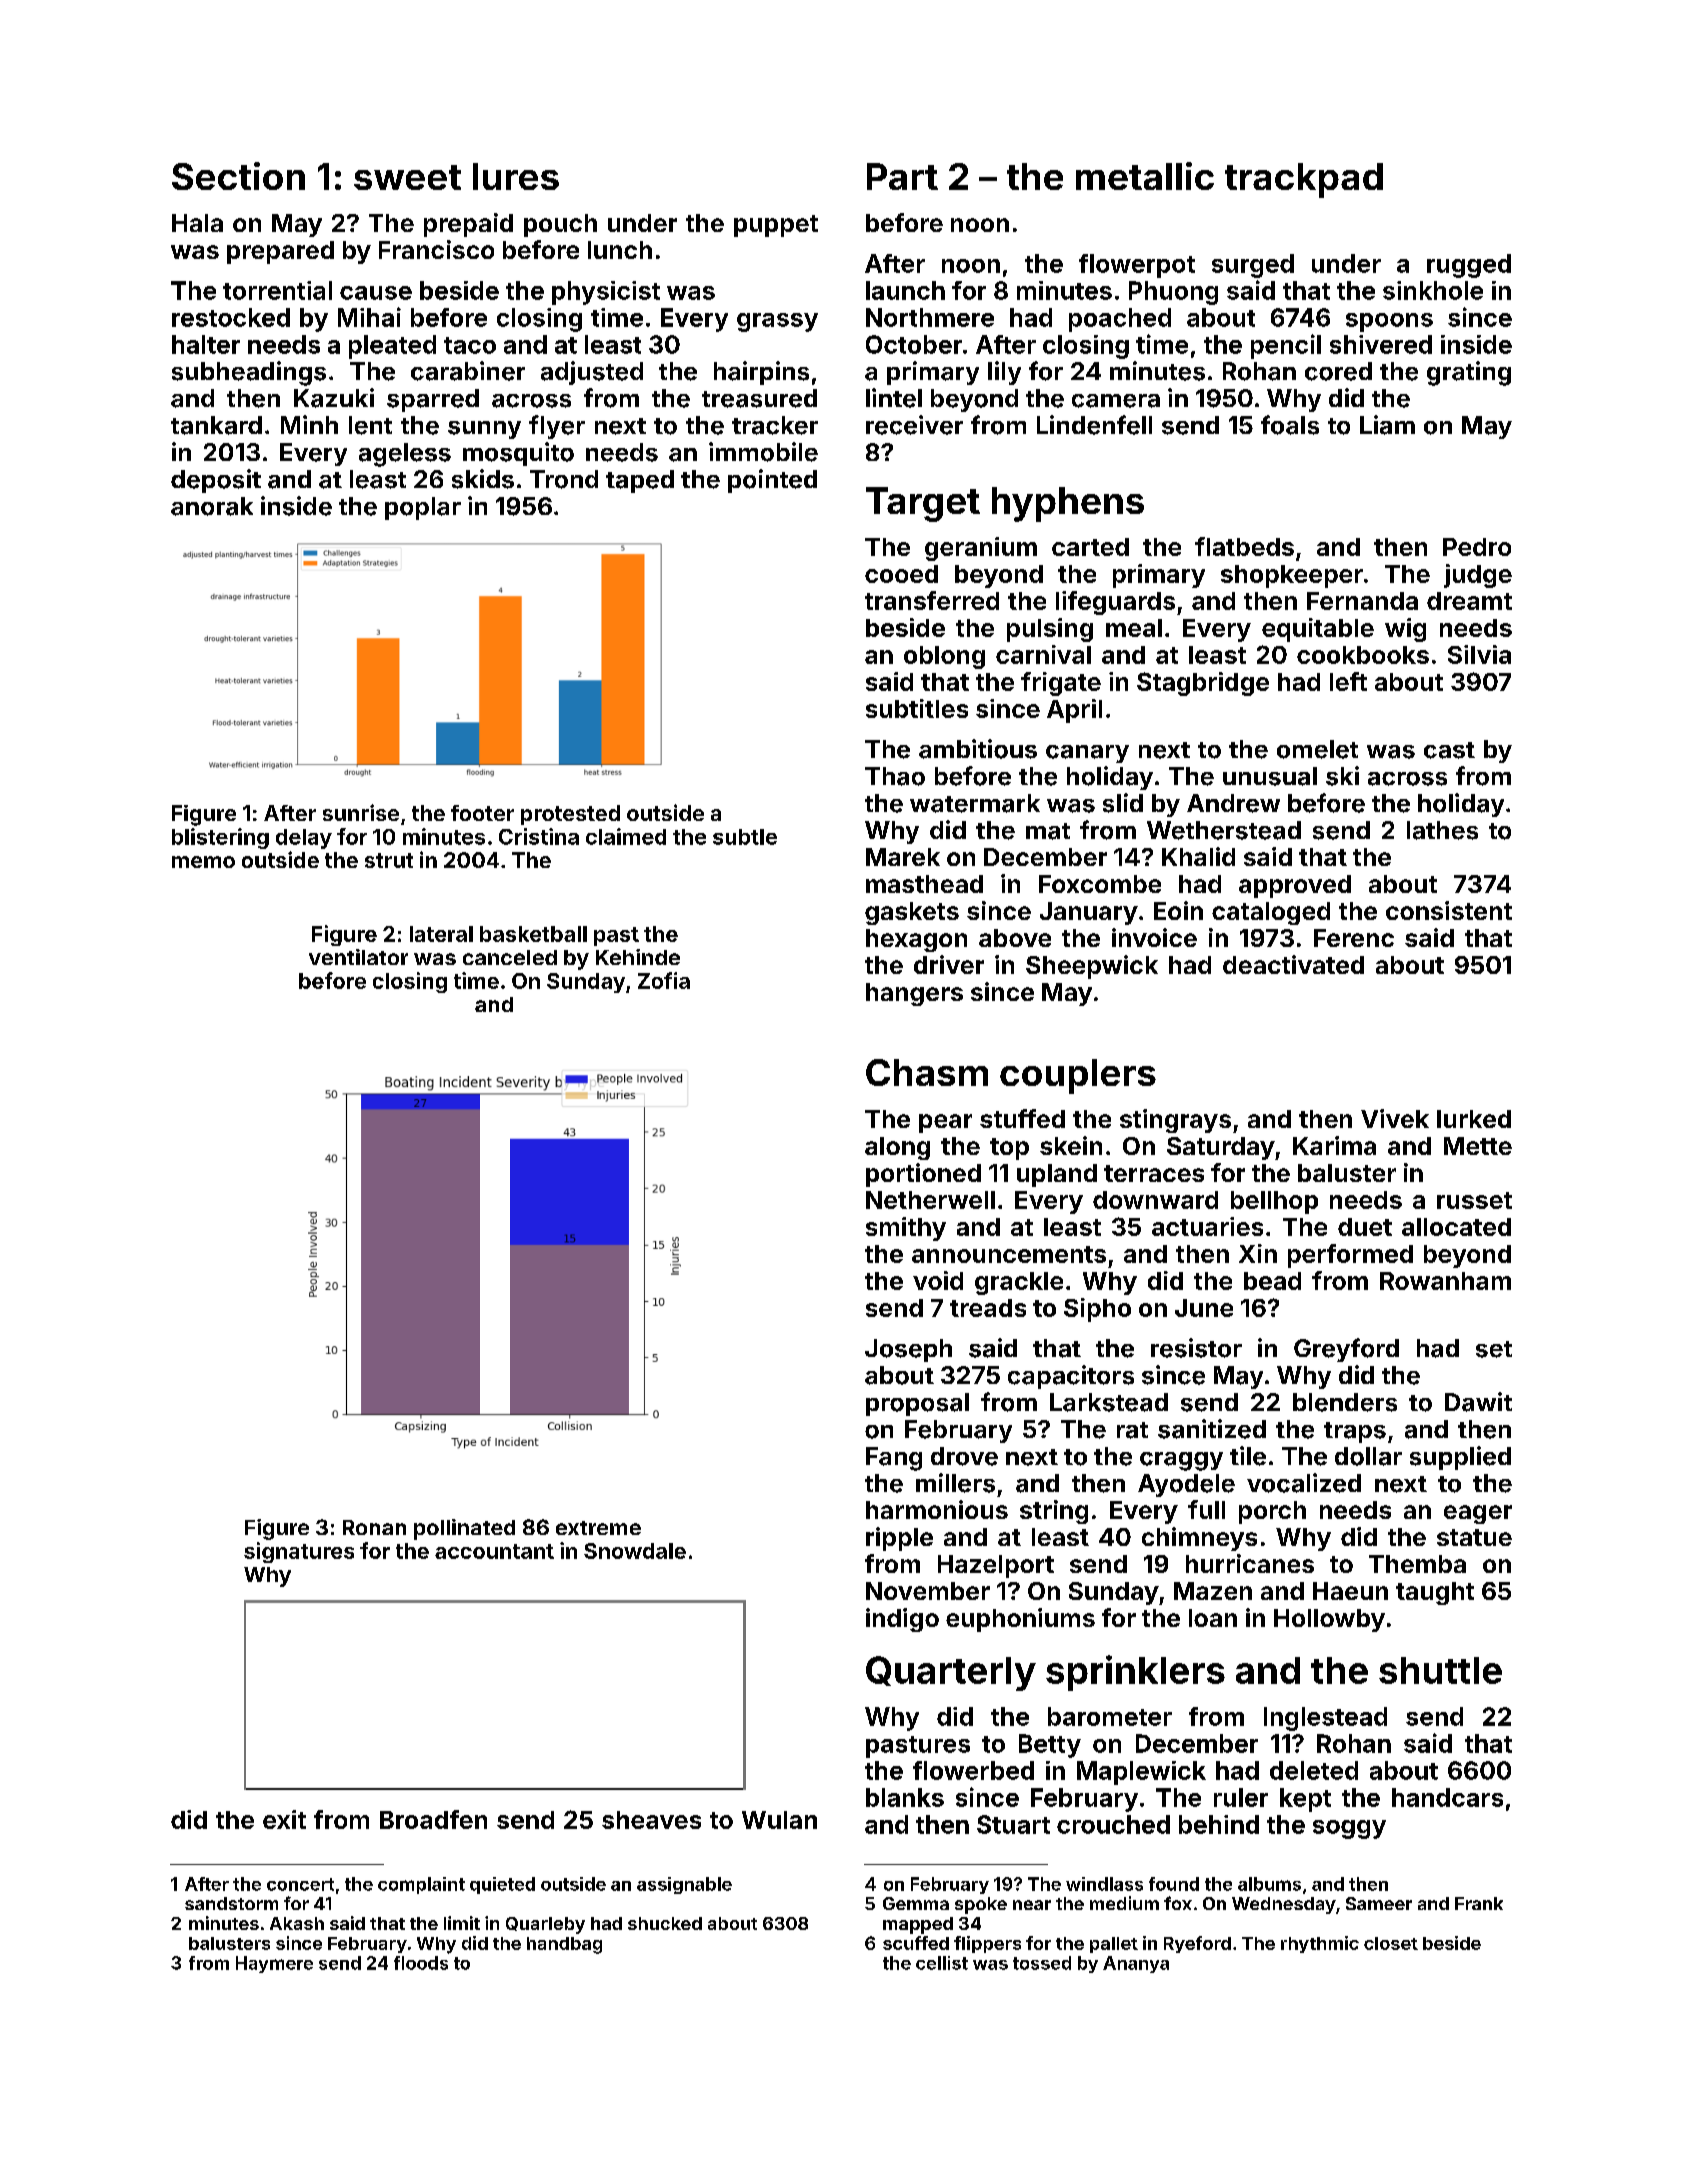  Describe the element at coordinates (1391, 1943) in the screenshot. I see `closet` at that location.
